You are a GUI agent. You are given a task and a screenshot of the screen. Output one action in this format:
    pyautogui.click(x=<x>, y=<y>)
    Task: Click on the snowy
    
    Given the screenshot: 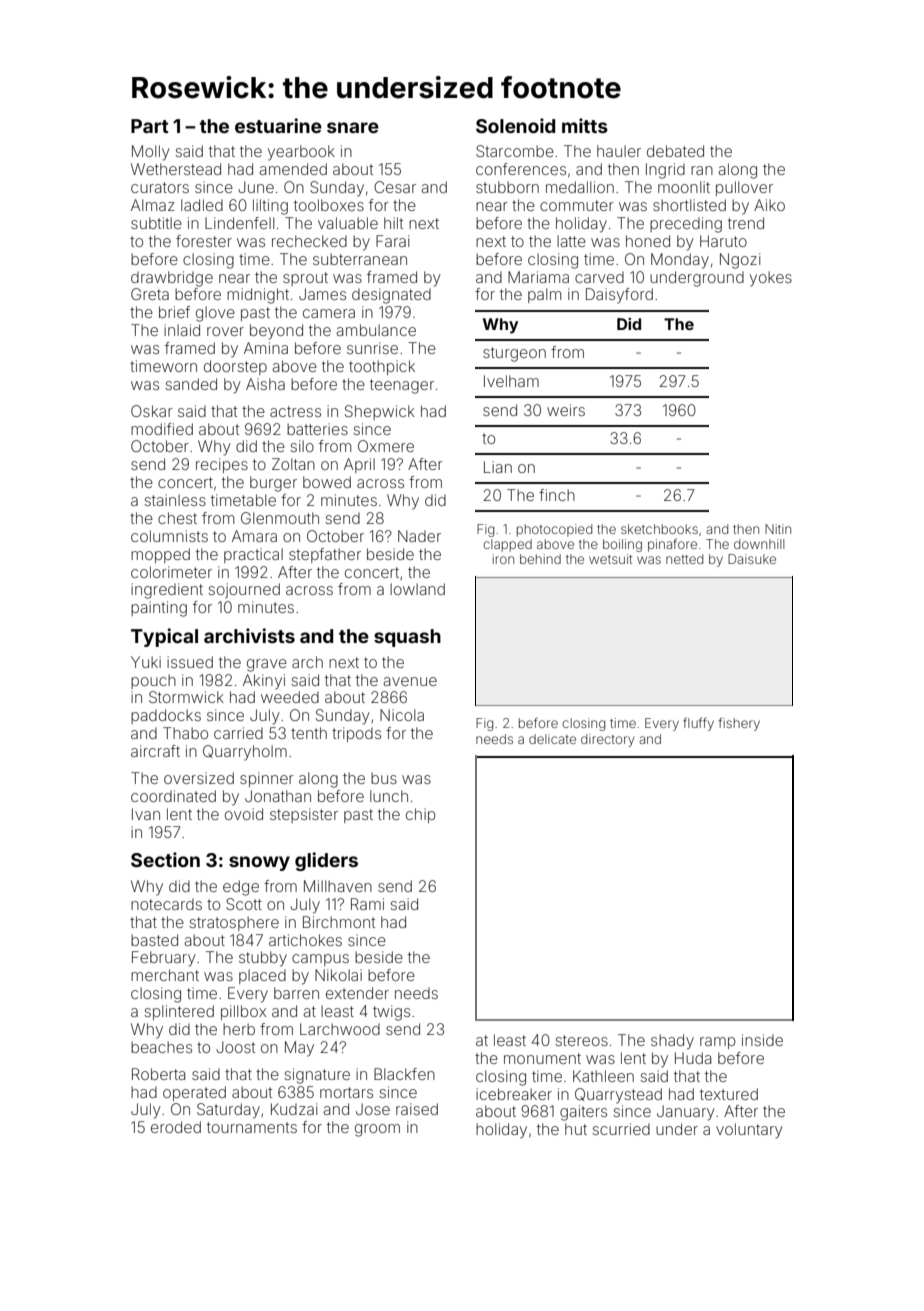 What is the action you would take?
    pyautogui.click(x=259, y=863)
